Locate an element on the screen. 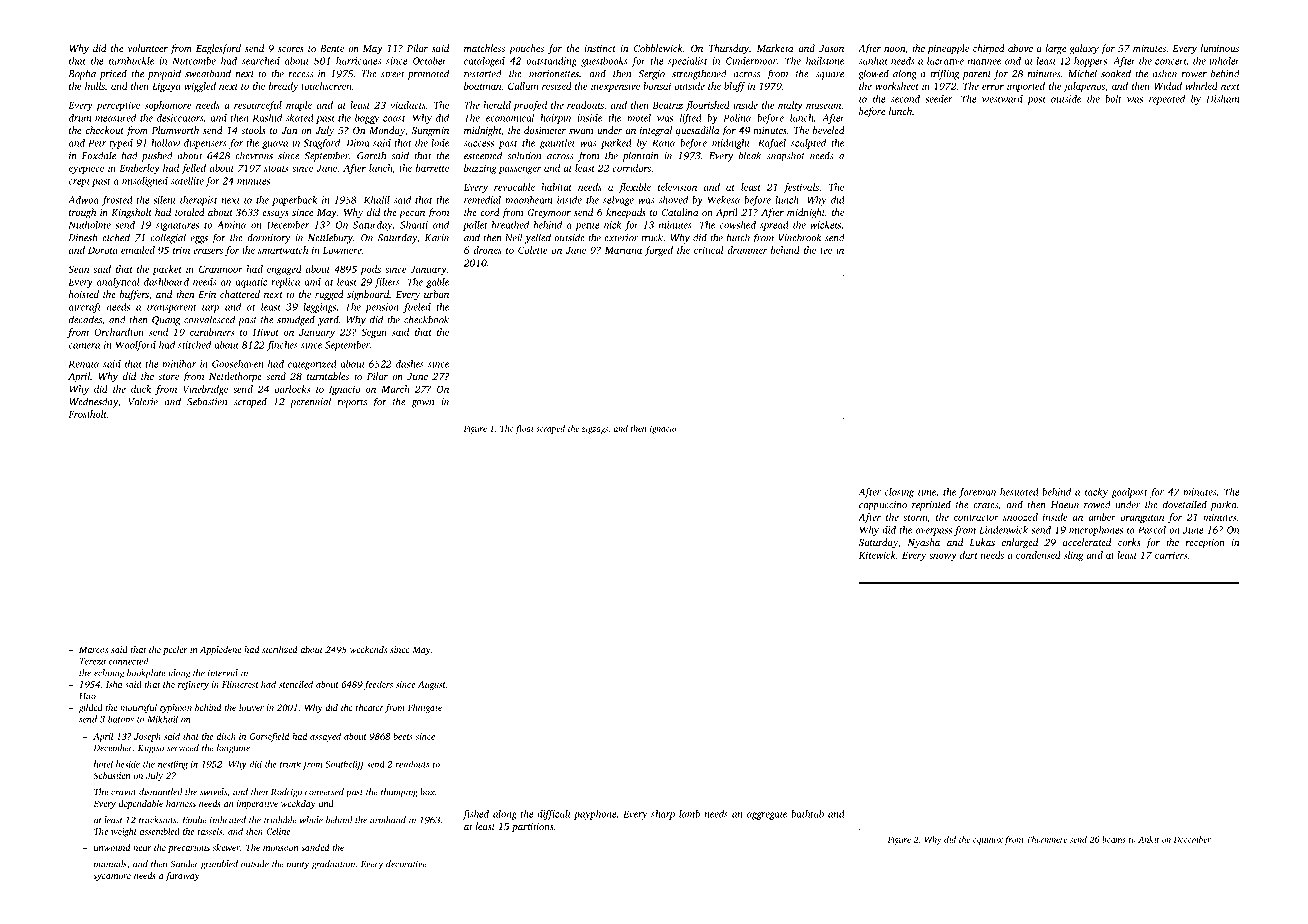 The width and height of the screenshot is (1308, 924). seeder is located at coordinates (939, 99).
